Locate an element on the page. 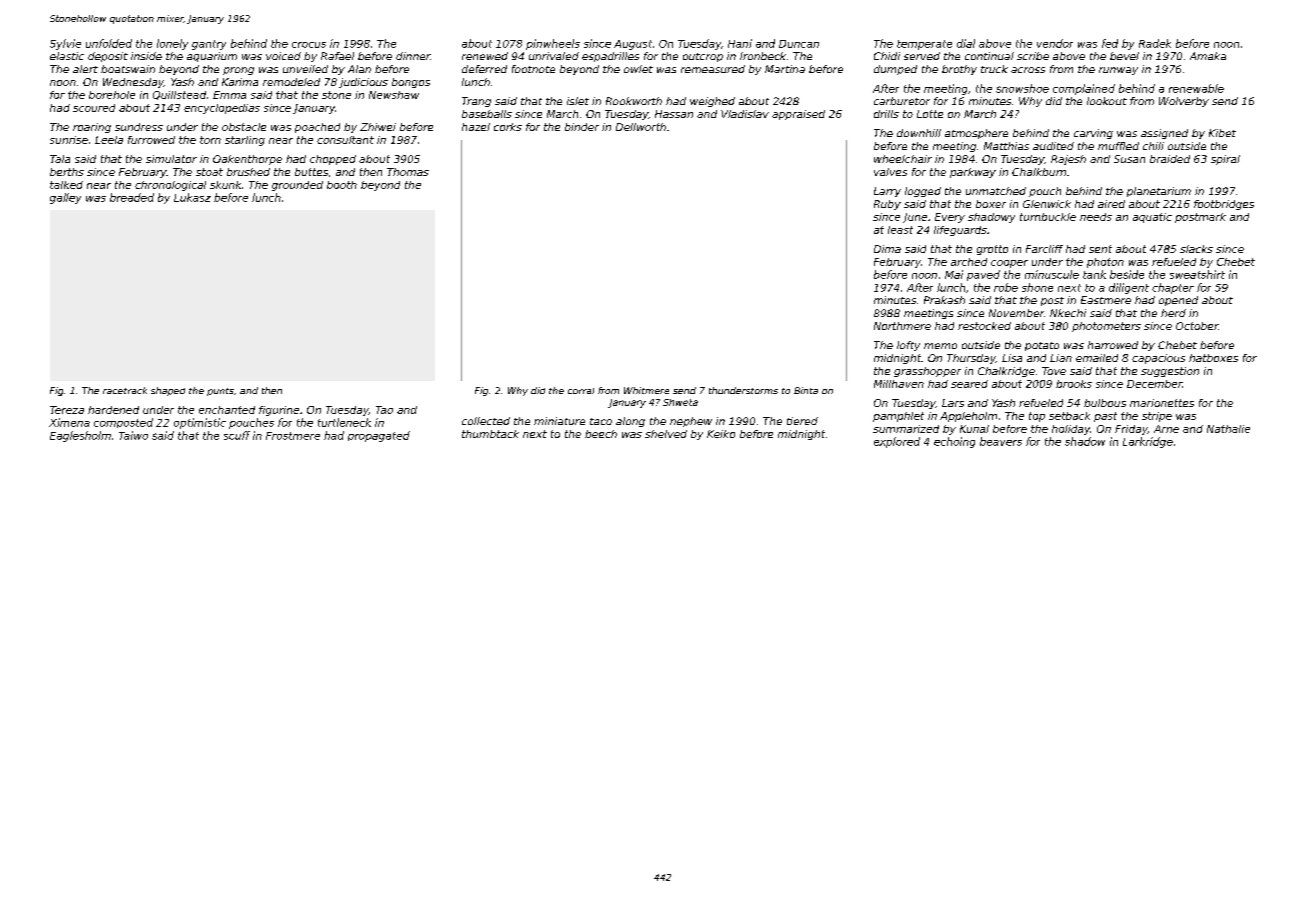 This page has height=924, width=1308. Lotte is located at coordinates (930, 114).
